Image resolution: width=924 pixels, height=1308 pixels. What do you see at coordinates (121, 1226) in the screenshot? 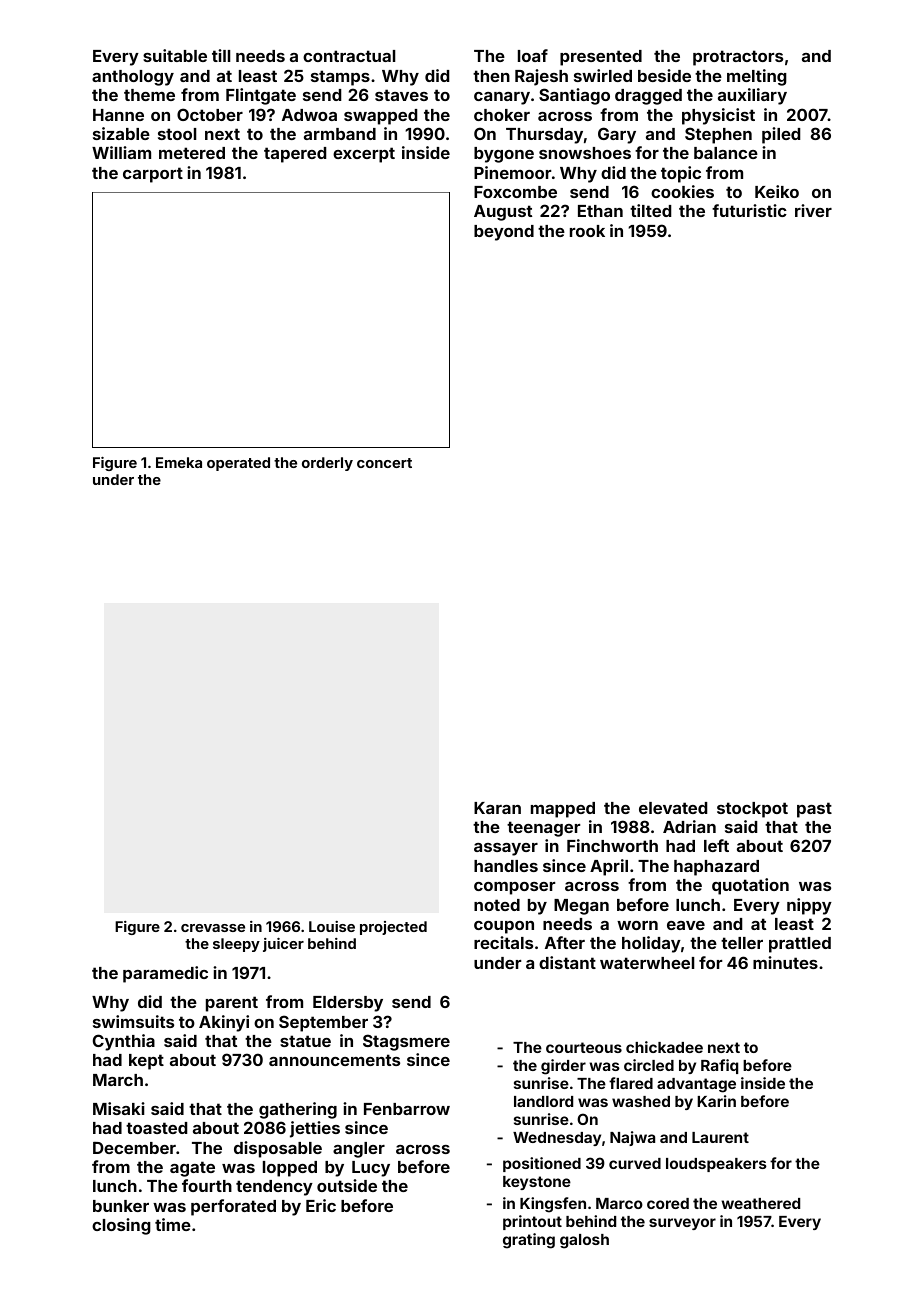
I see `closing` at bounding box center [121, 1226].
